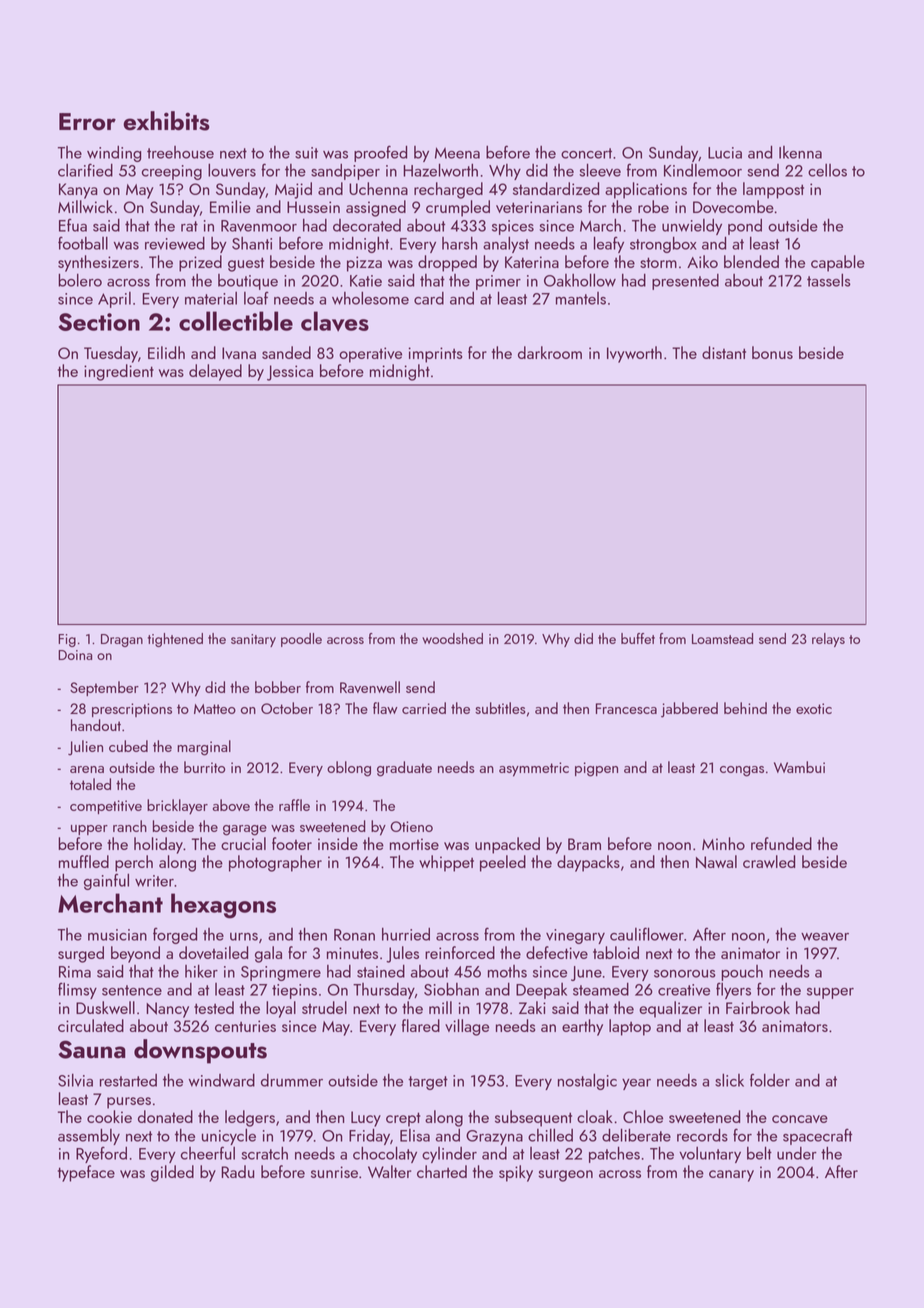  Describe the element at coordinates (87, 122) in the page. I see `Error` at that location.
